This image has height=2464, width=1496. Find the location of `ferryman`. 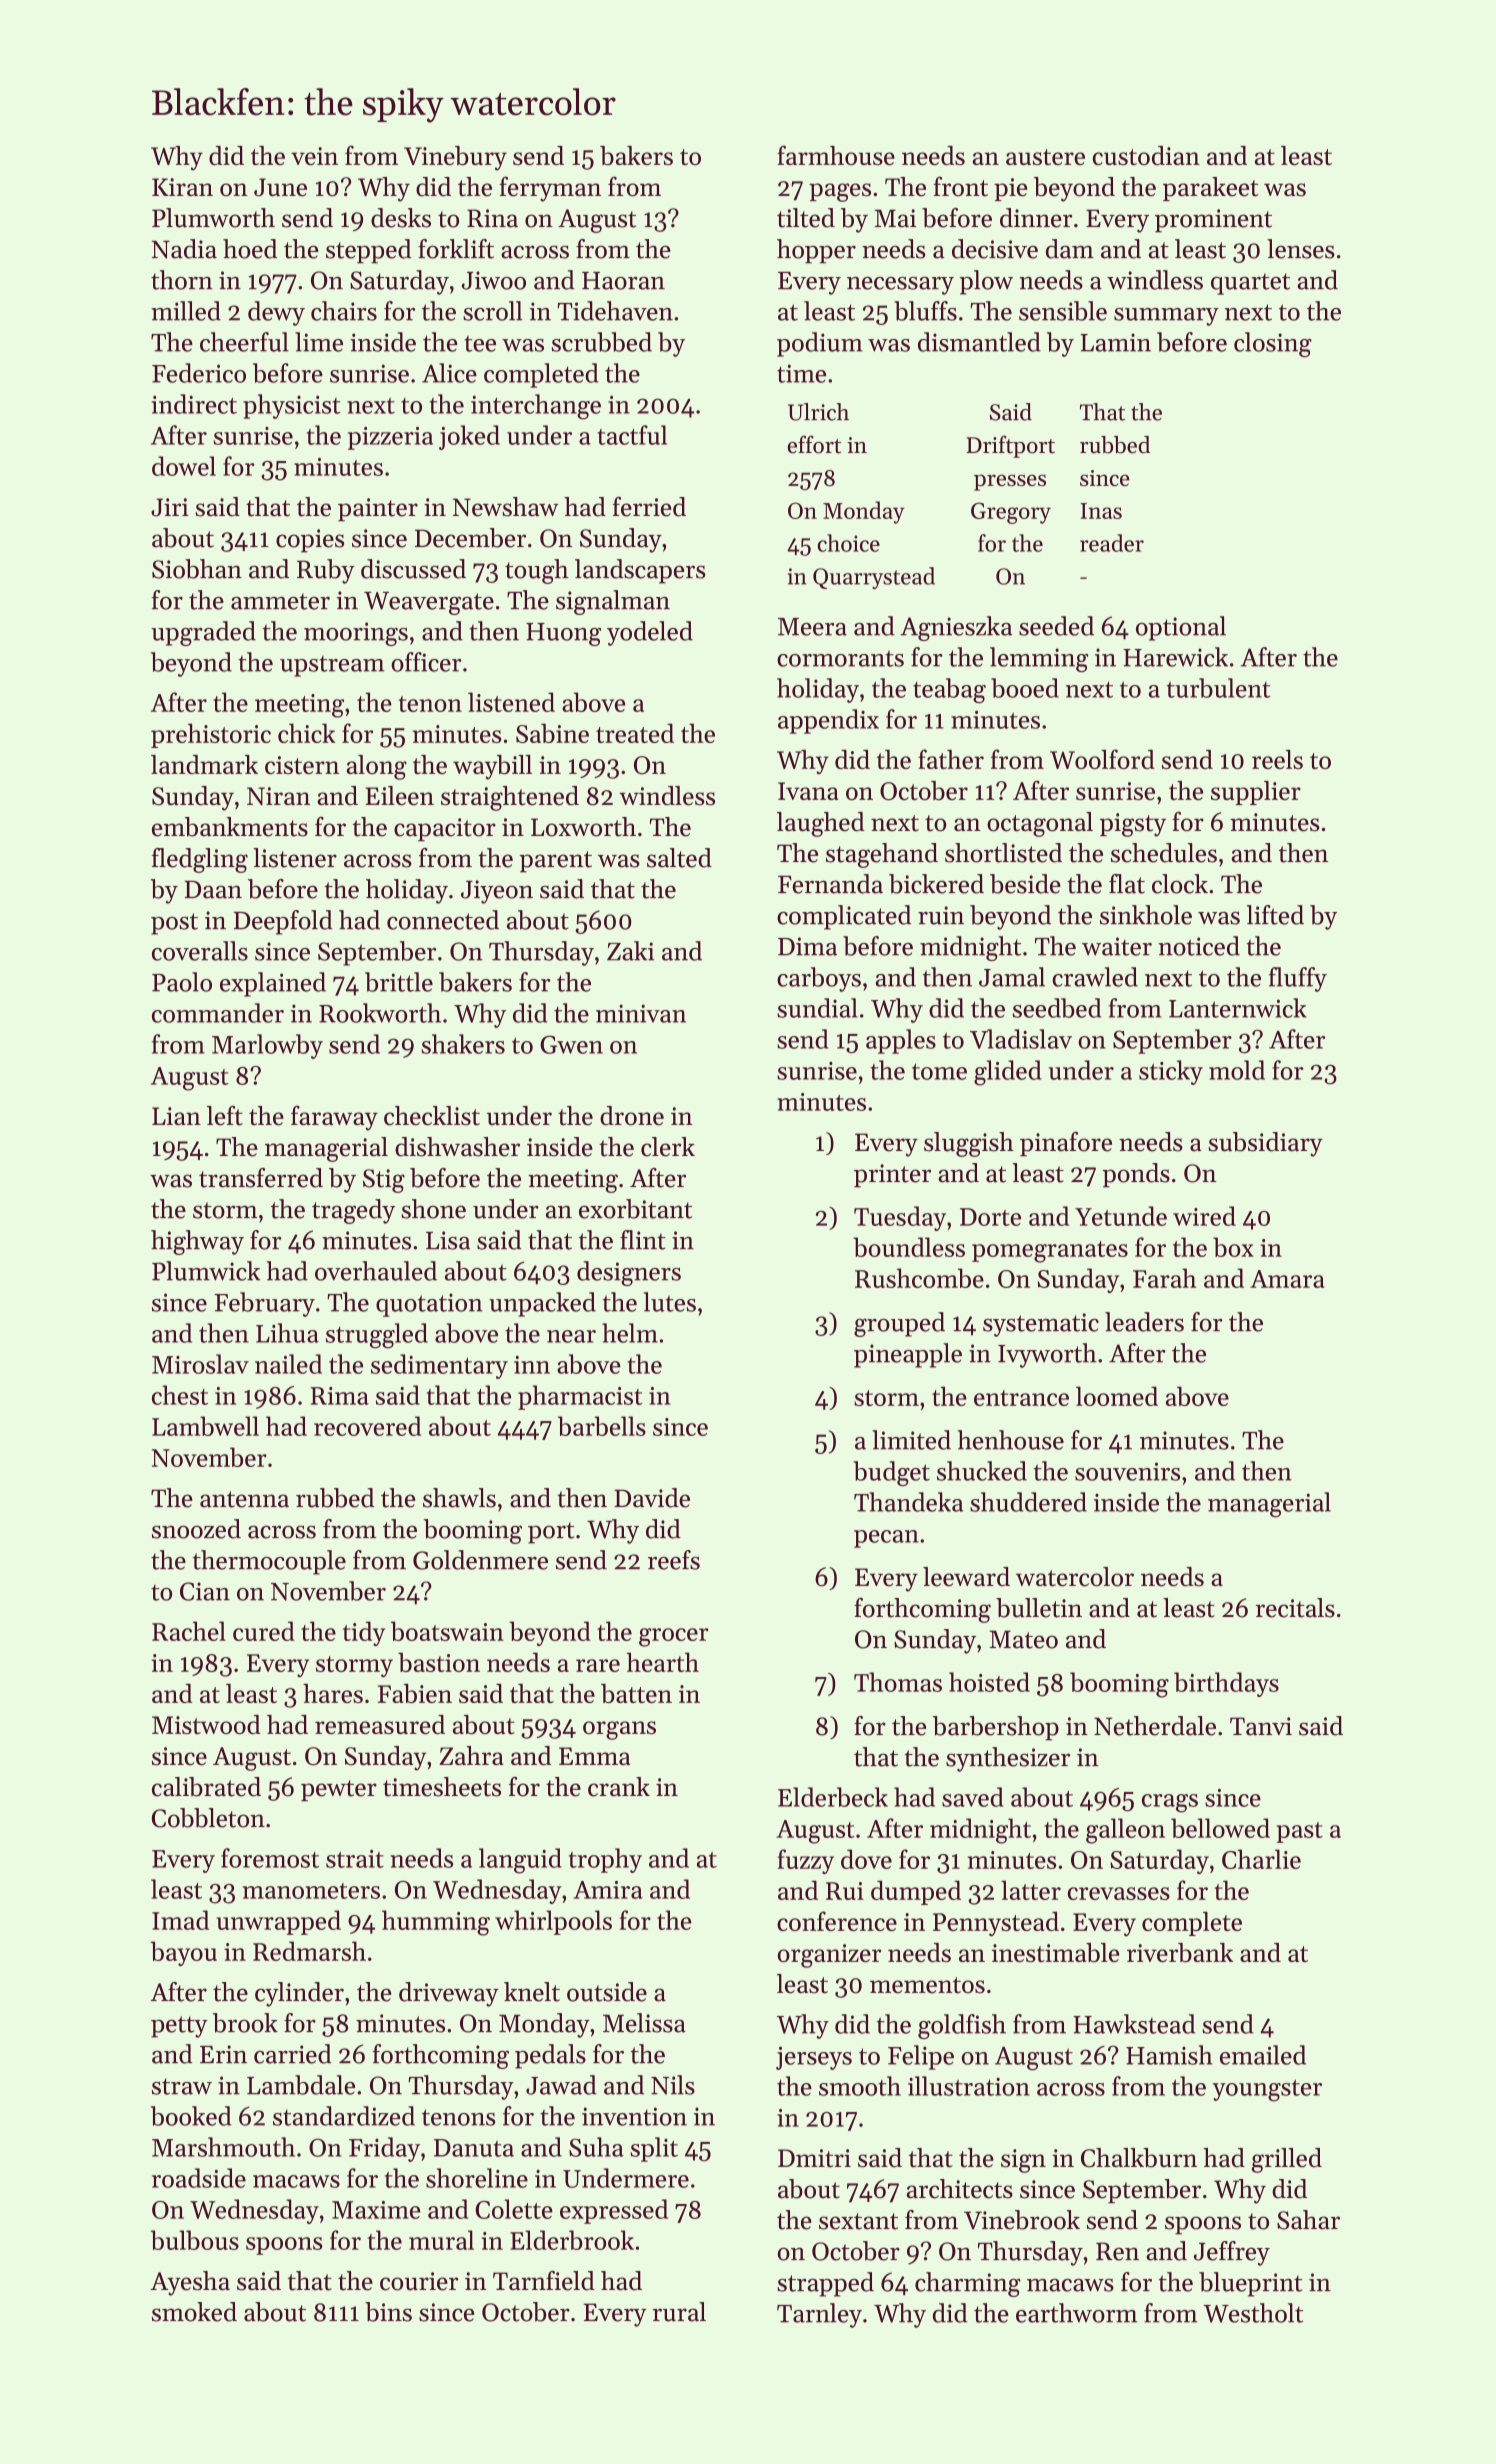

ferryman is located at coordinates (550, 189).
